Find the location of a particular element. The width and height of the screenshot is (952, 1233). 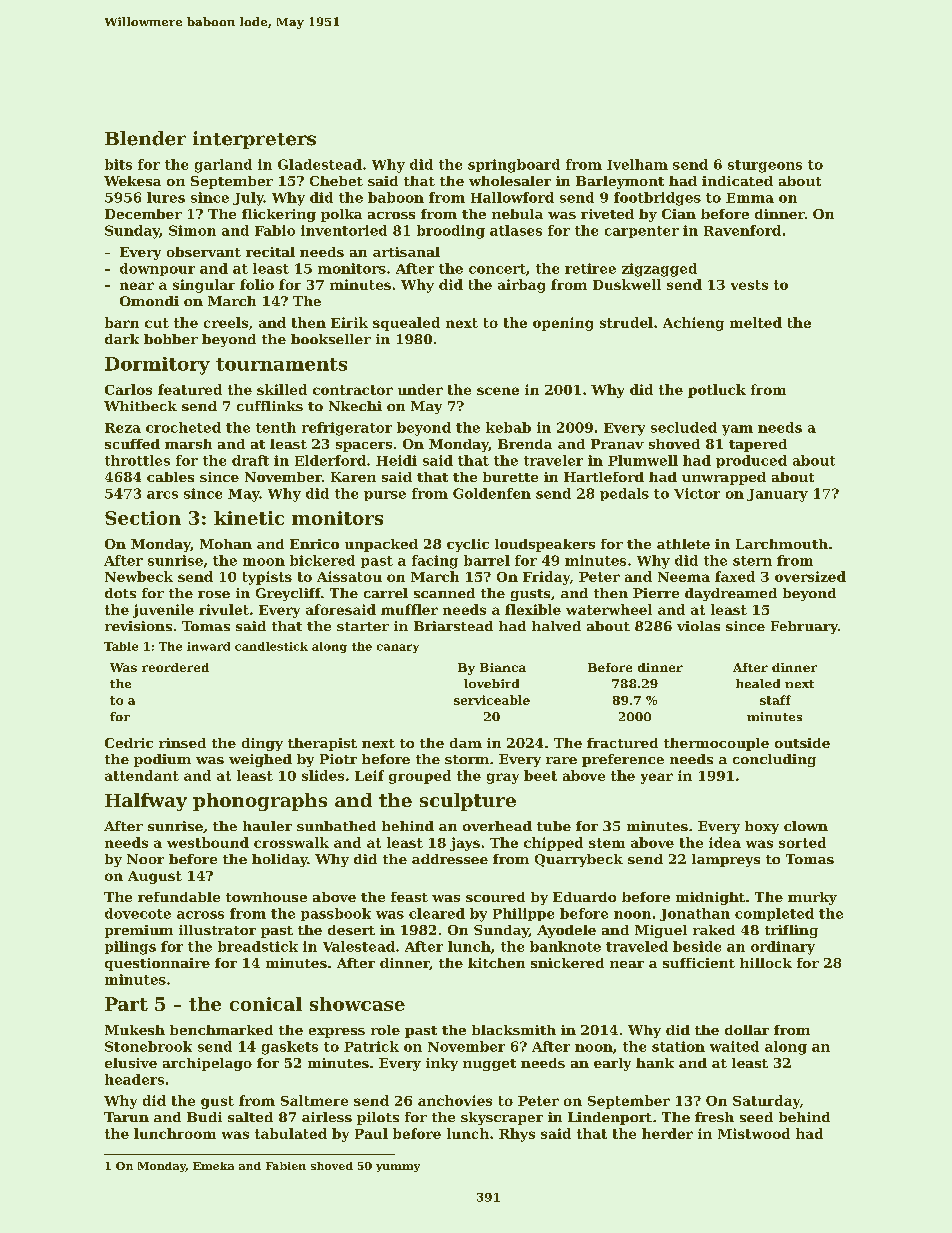

Emeka is located at coordinates (213, 1166).
